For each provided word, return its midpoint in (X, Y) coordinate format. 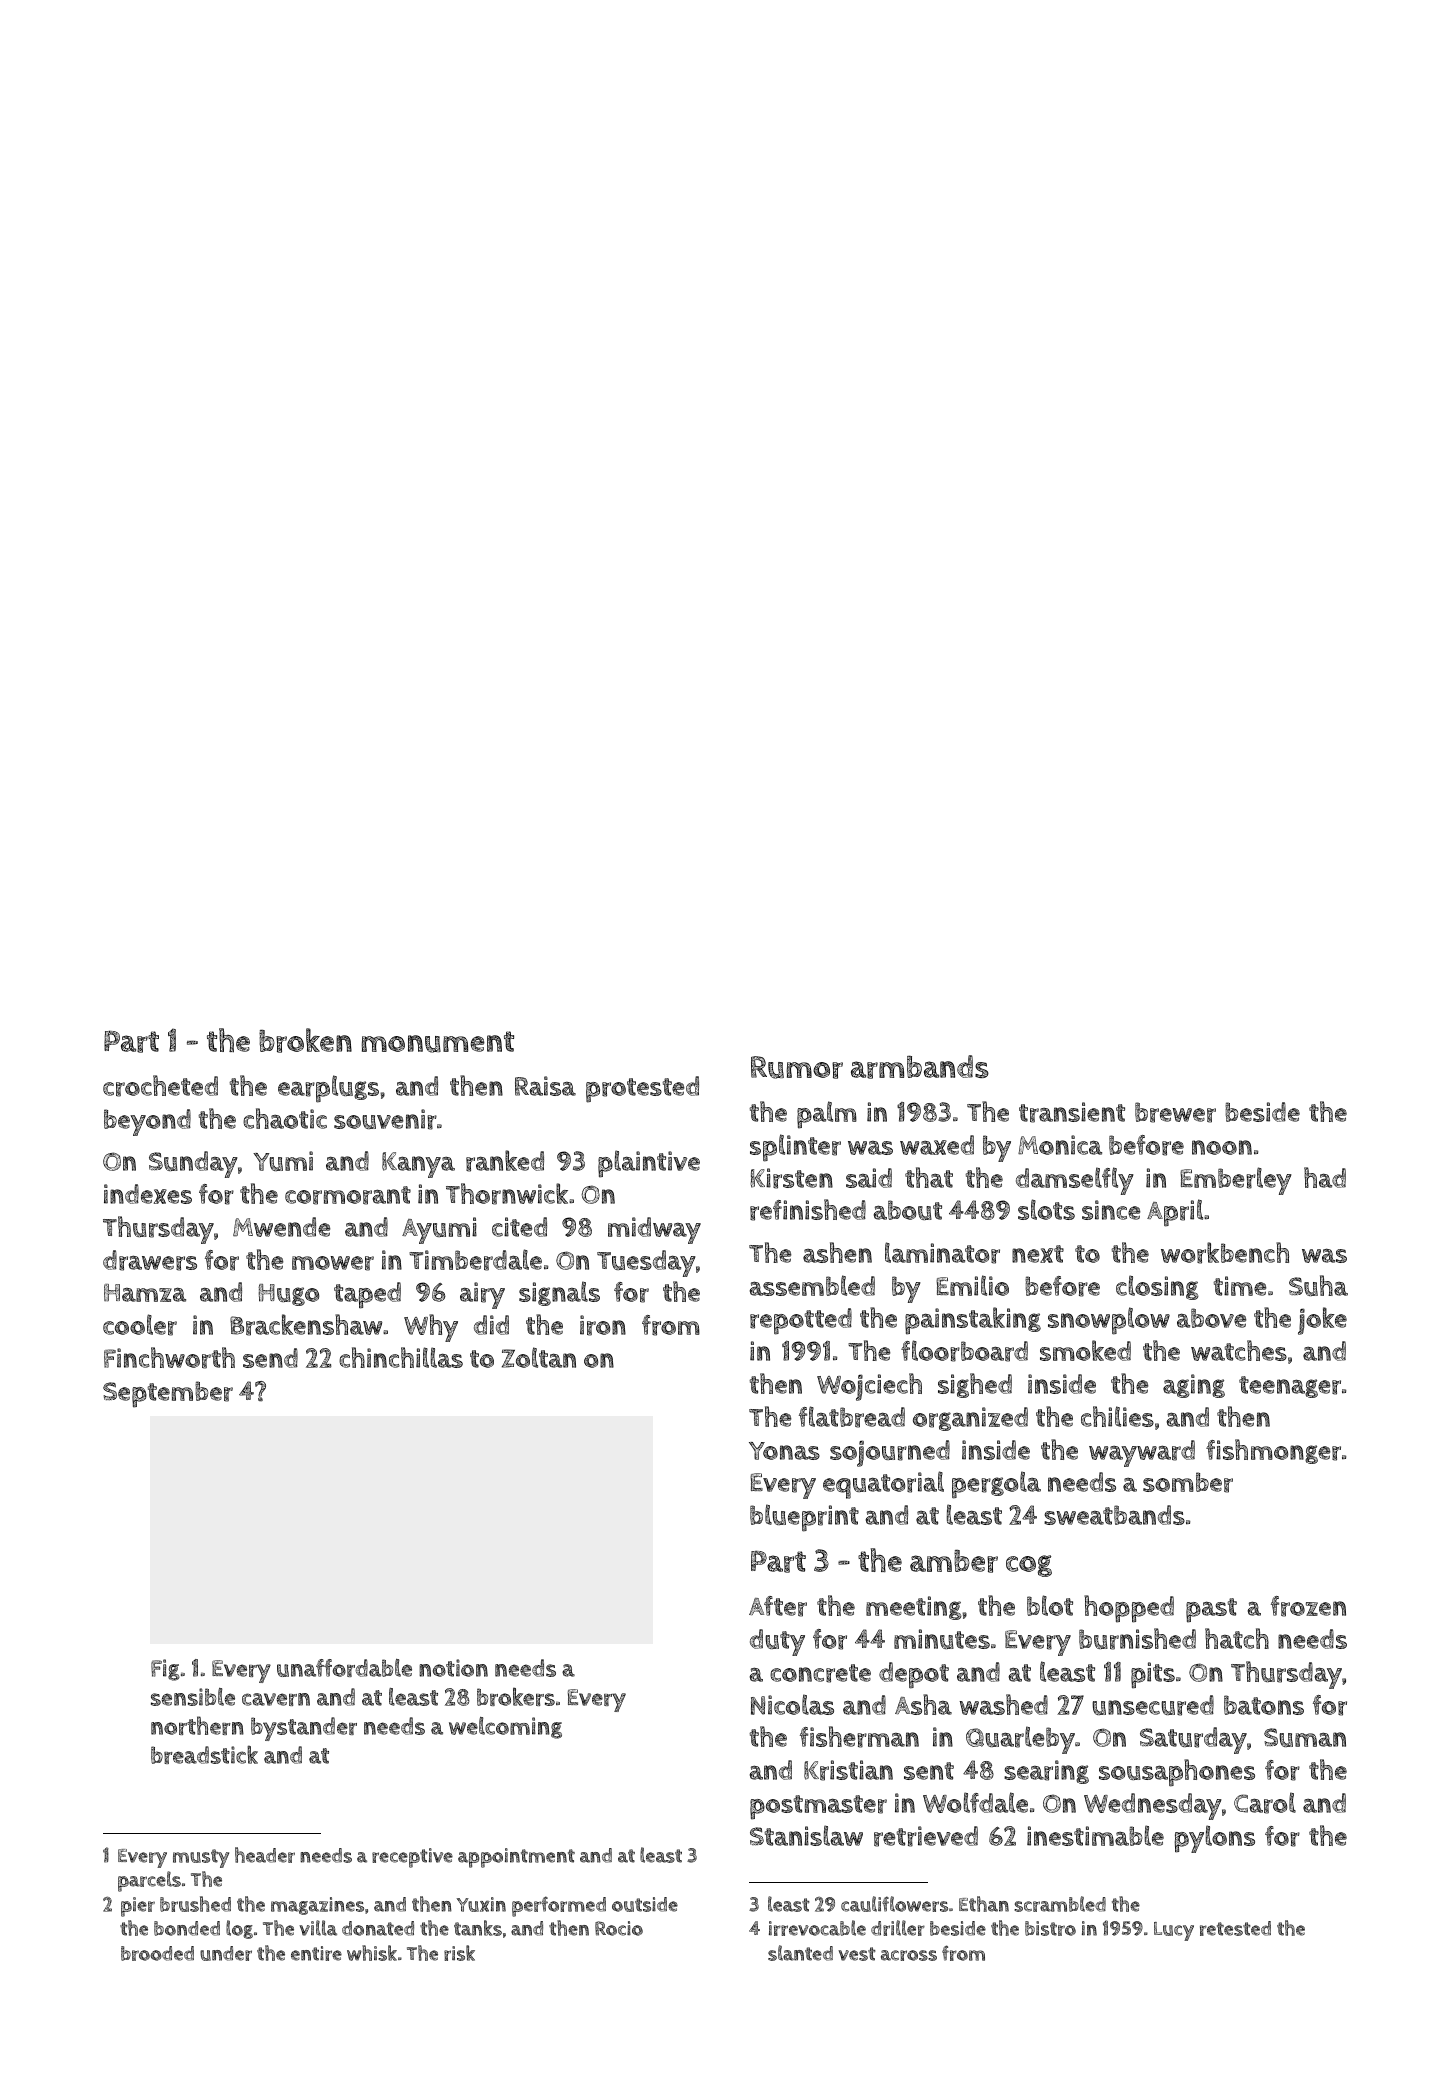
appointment (516, 1858)
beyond (147, 1122)
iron (603, 1325)
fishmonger (1273, 1451)
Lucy (1174, 1931)
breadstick (204, 1754)
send (270, 1358)
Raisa (545, 1086)
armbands (920, 1067)
